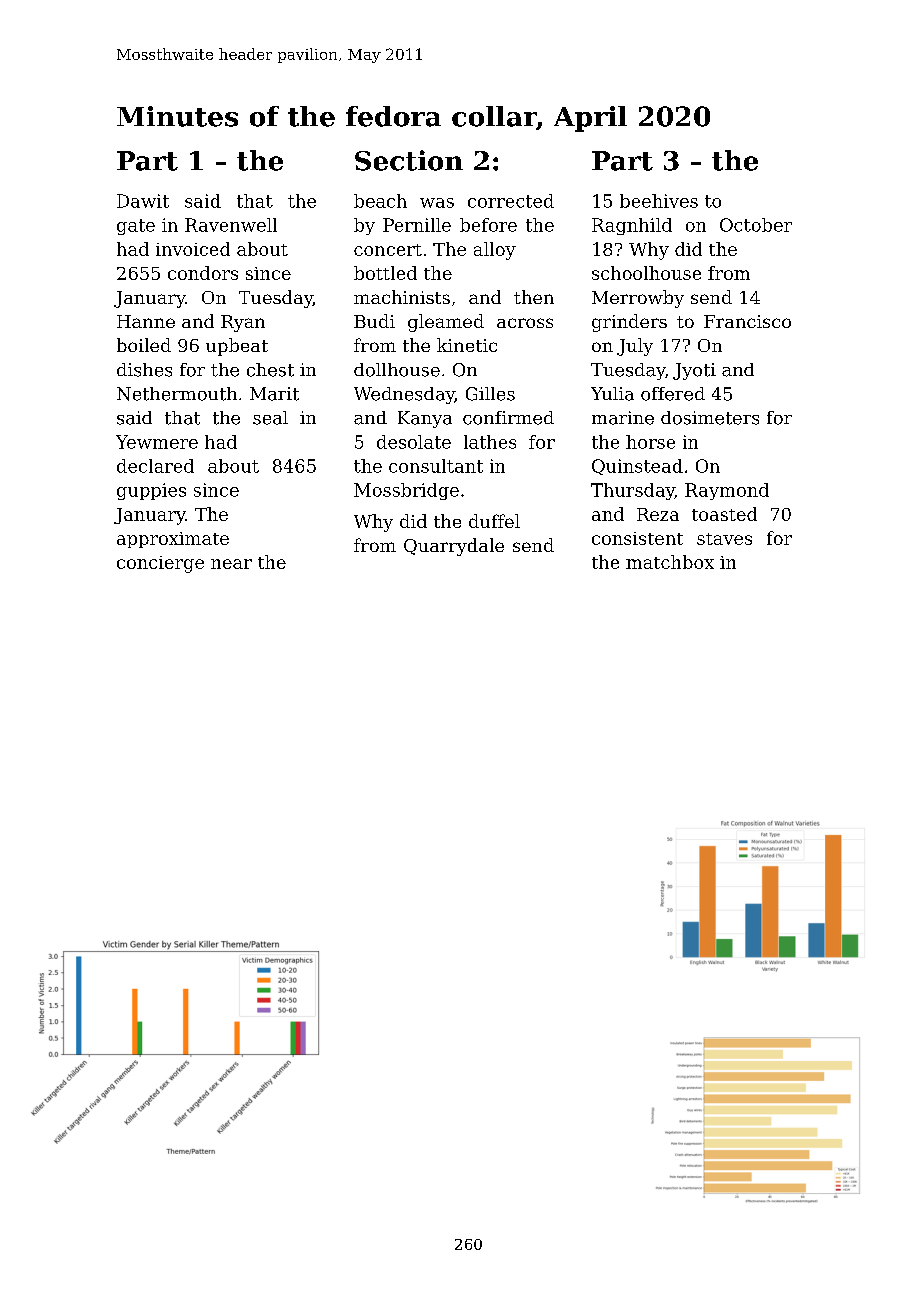 This screenshot has width=908, height=1316. What do you see at coordinates (151, 491) in the screenshot?
I see `guppies` at bounding box center [151, 491].
